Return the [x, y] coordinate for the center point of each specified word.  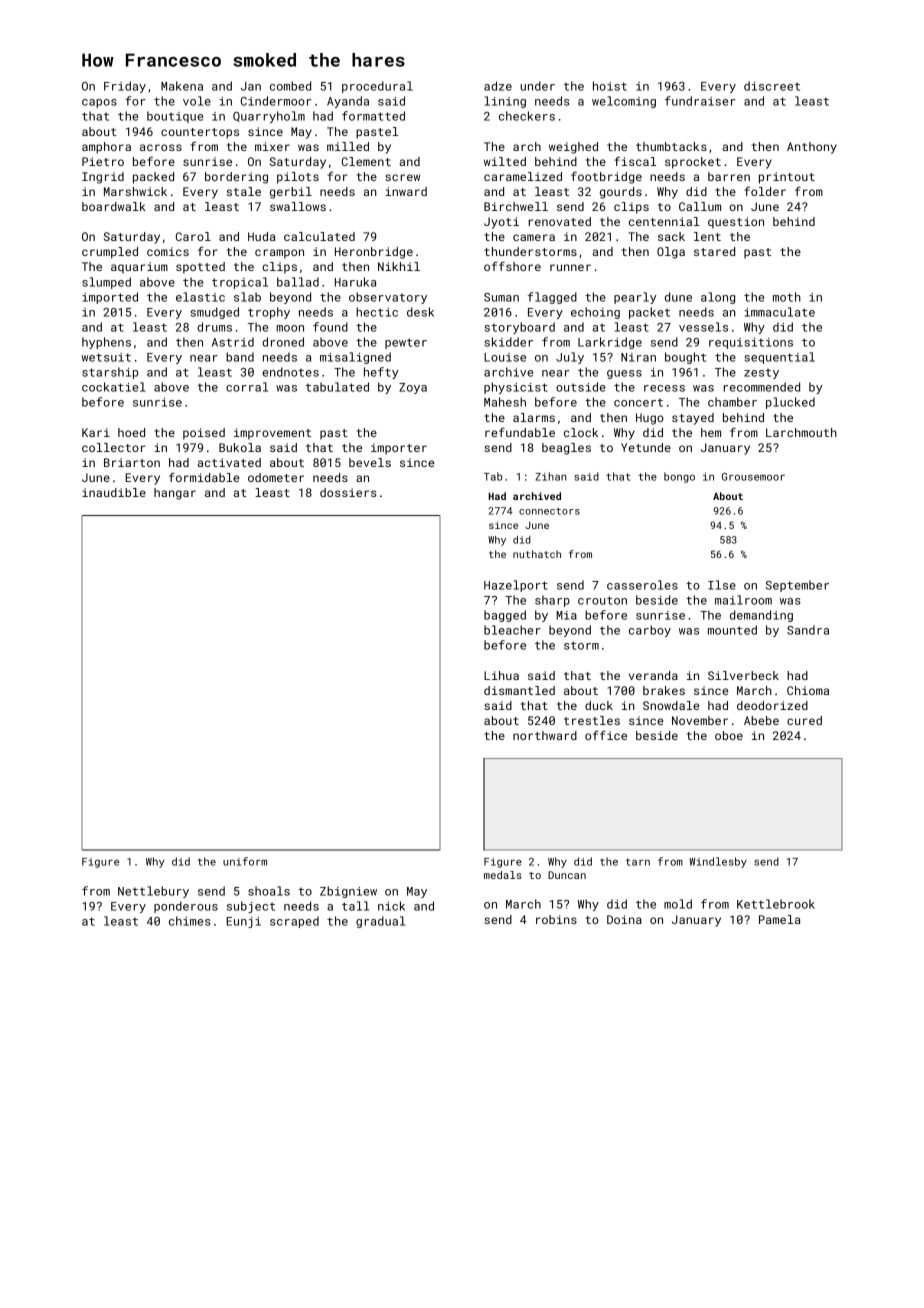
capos [99, 103]
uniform [245, 861]
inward [406, 191]
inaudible [114, 492]
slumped [106, 283]
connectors [549, 511]
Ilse [722, 585]
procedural [377, 87]
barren [729, 176]
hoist [610, 86]
